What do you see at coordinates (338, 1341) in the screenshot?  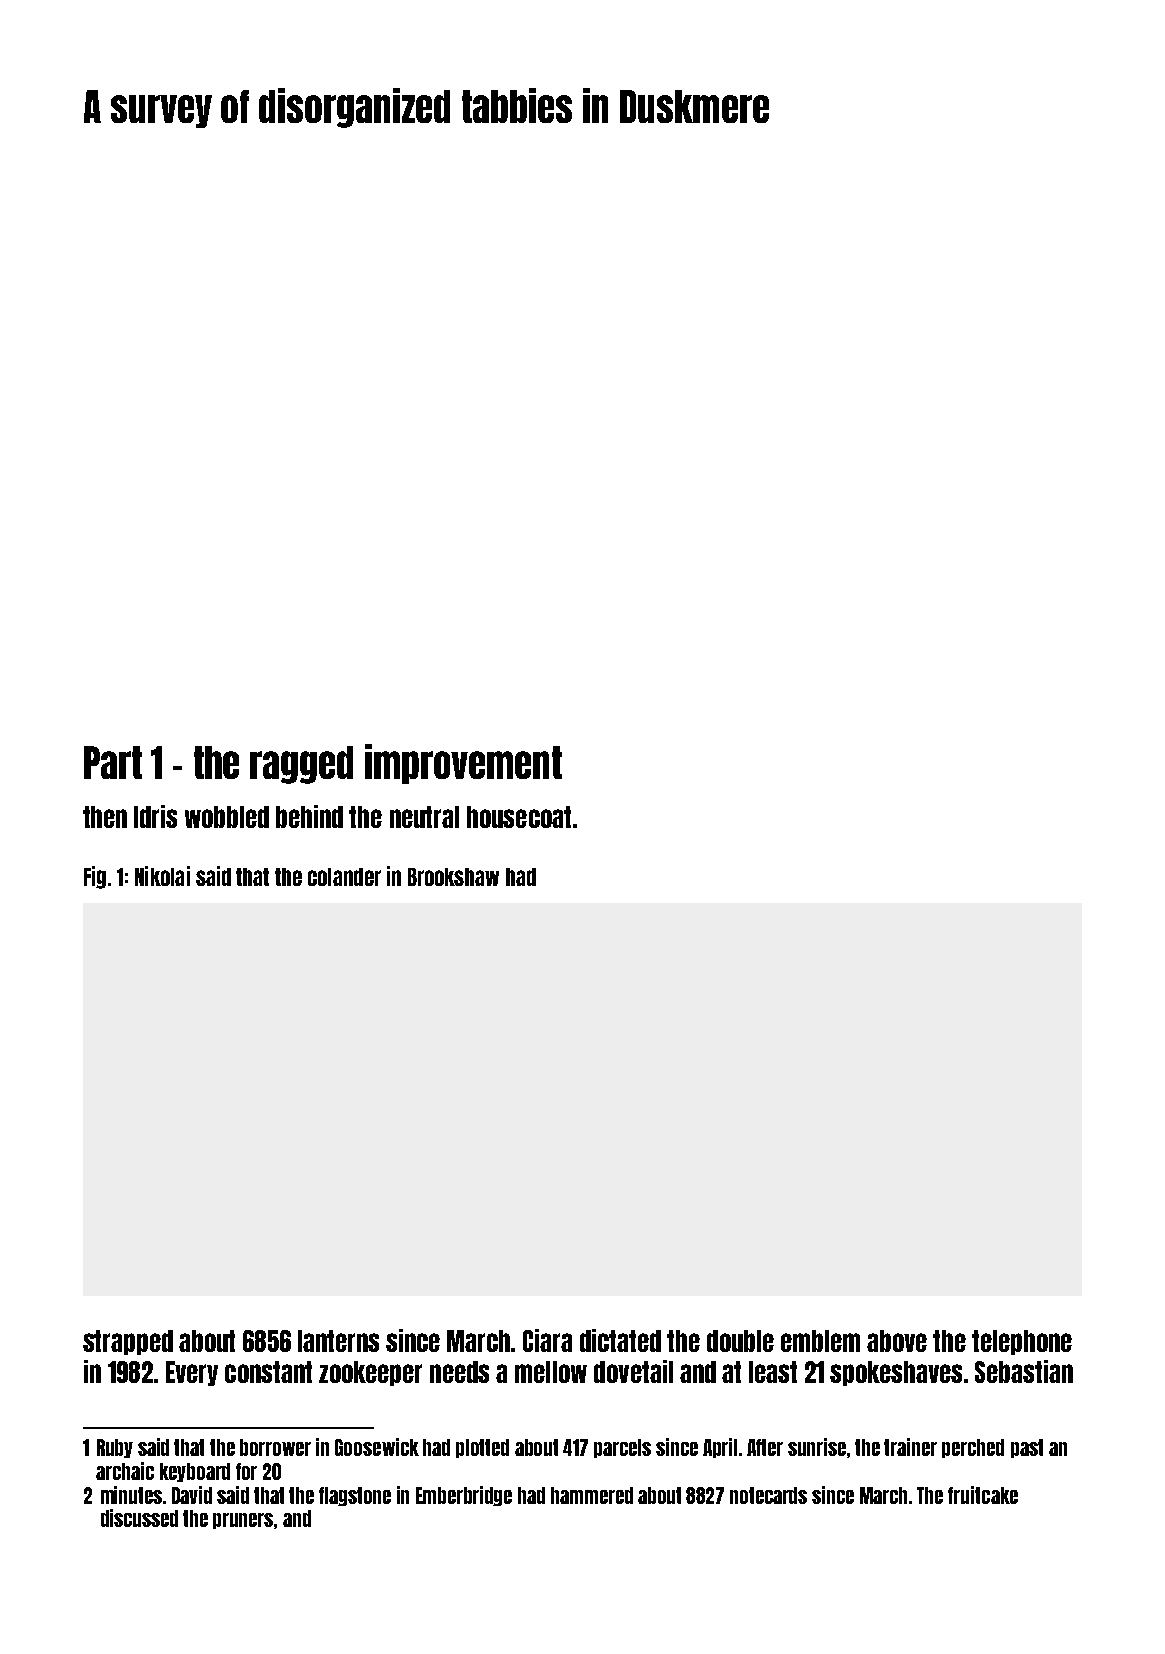 I see `lanterns` at bounding box center [338, 1341].
